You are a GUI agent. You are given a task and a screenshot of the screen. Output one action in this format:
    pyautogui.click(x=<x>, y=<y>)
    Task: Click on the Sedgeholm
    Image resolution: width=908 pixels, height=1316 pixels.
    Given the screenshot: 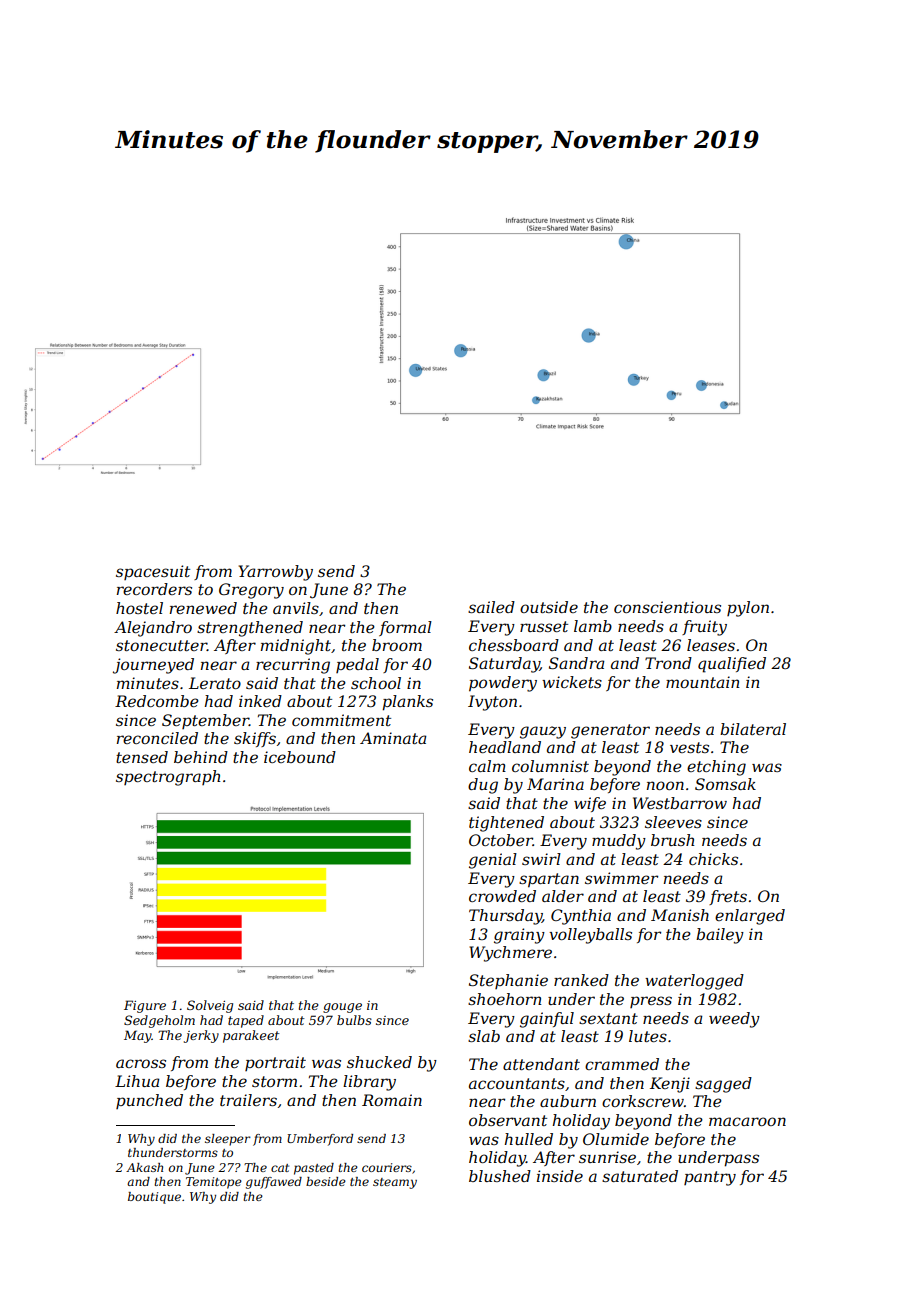 What is the action you would take?
    pyautogui.click(x=159, y=1021)
